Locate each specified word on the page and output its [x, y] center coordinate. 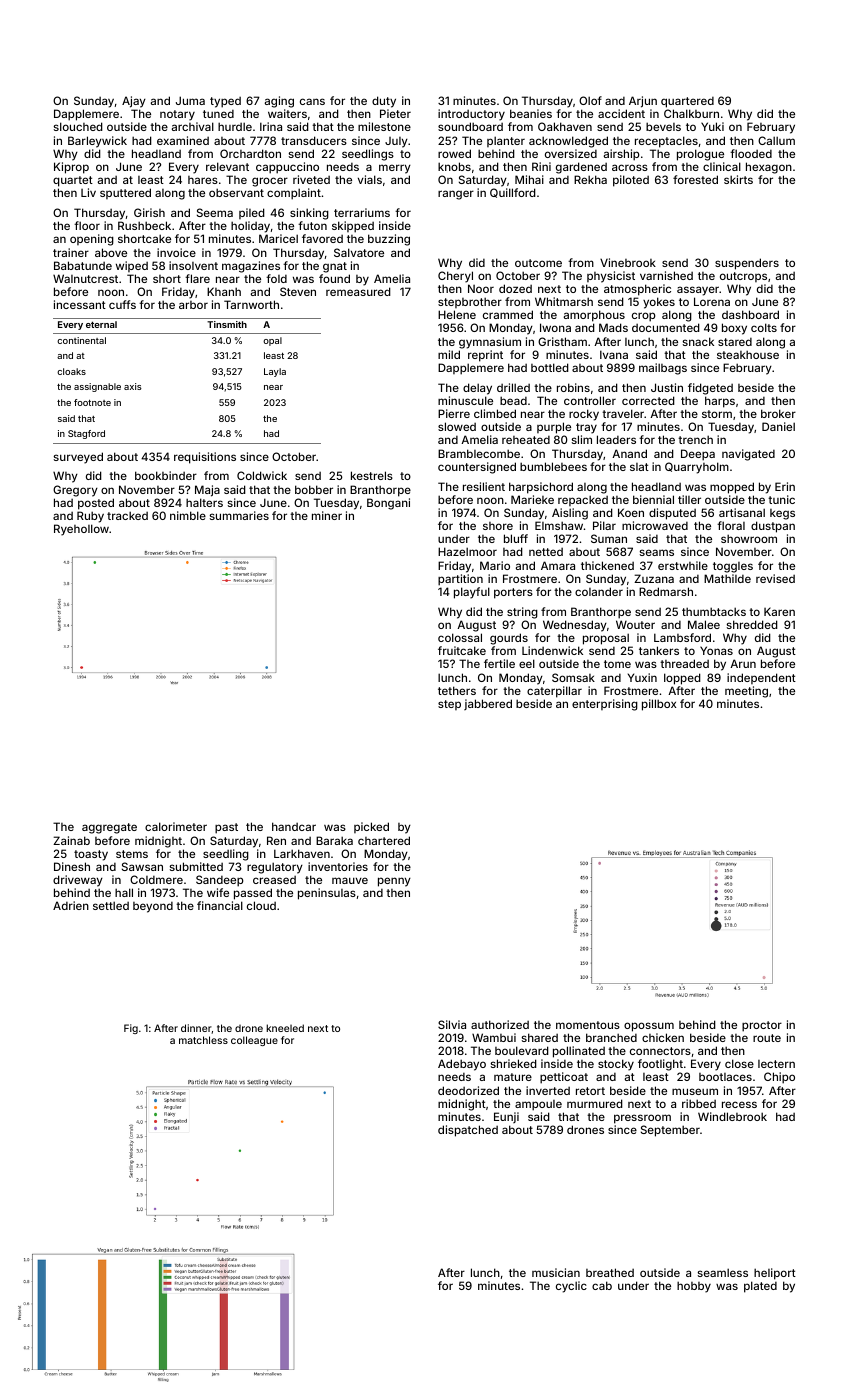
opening [92, 240]
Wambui [494, 1037]
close [739, 1063]
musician [556, 1272]
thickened [607, 565]
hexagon [769, 168]
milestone [384, 126]
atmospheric [637, 290]
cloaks [71, 371]
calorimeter [176, 826]
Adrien [71, 905]
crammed [508, 314]
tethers [457, 690]
